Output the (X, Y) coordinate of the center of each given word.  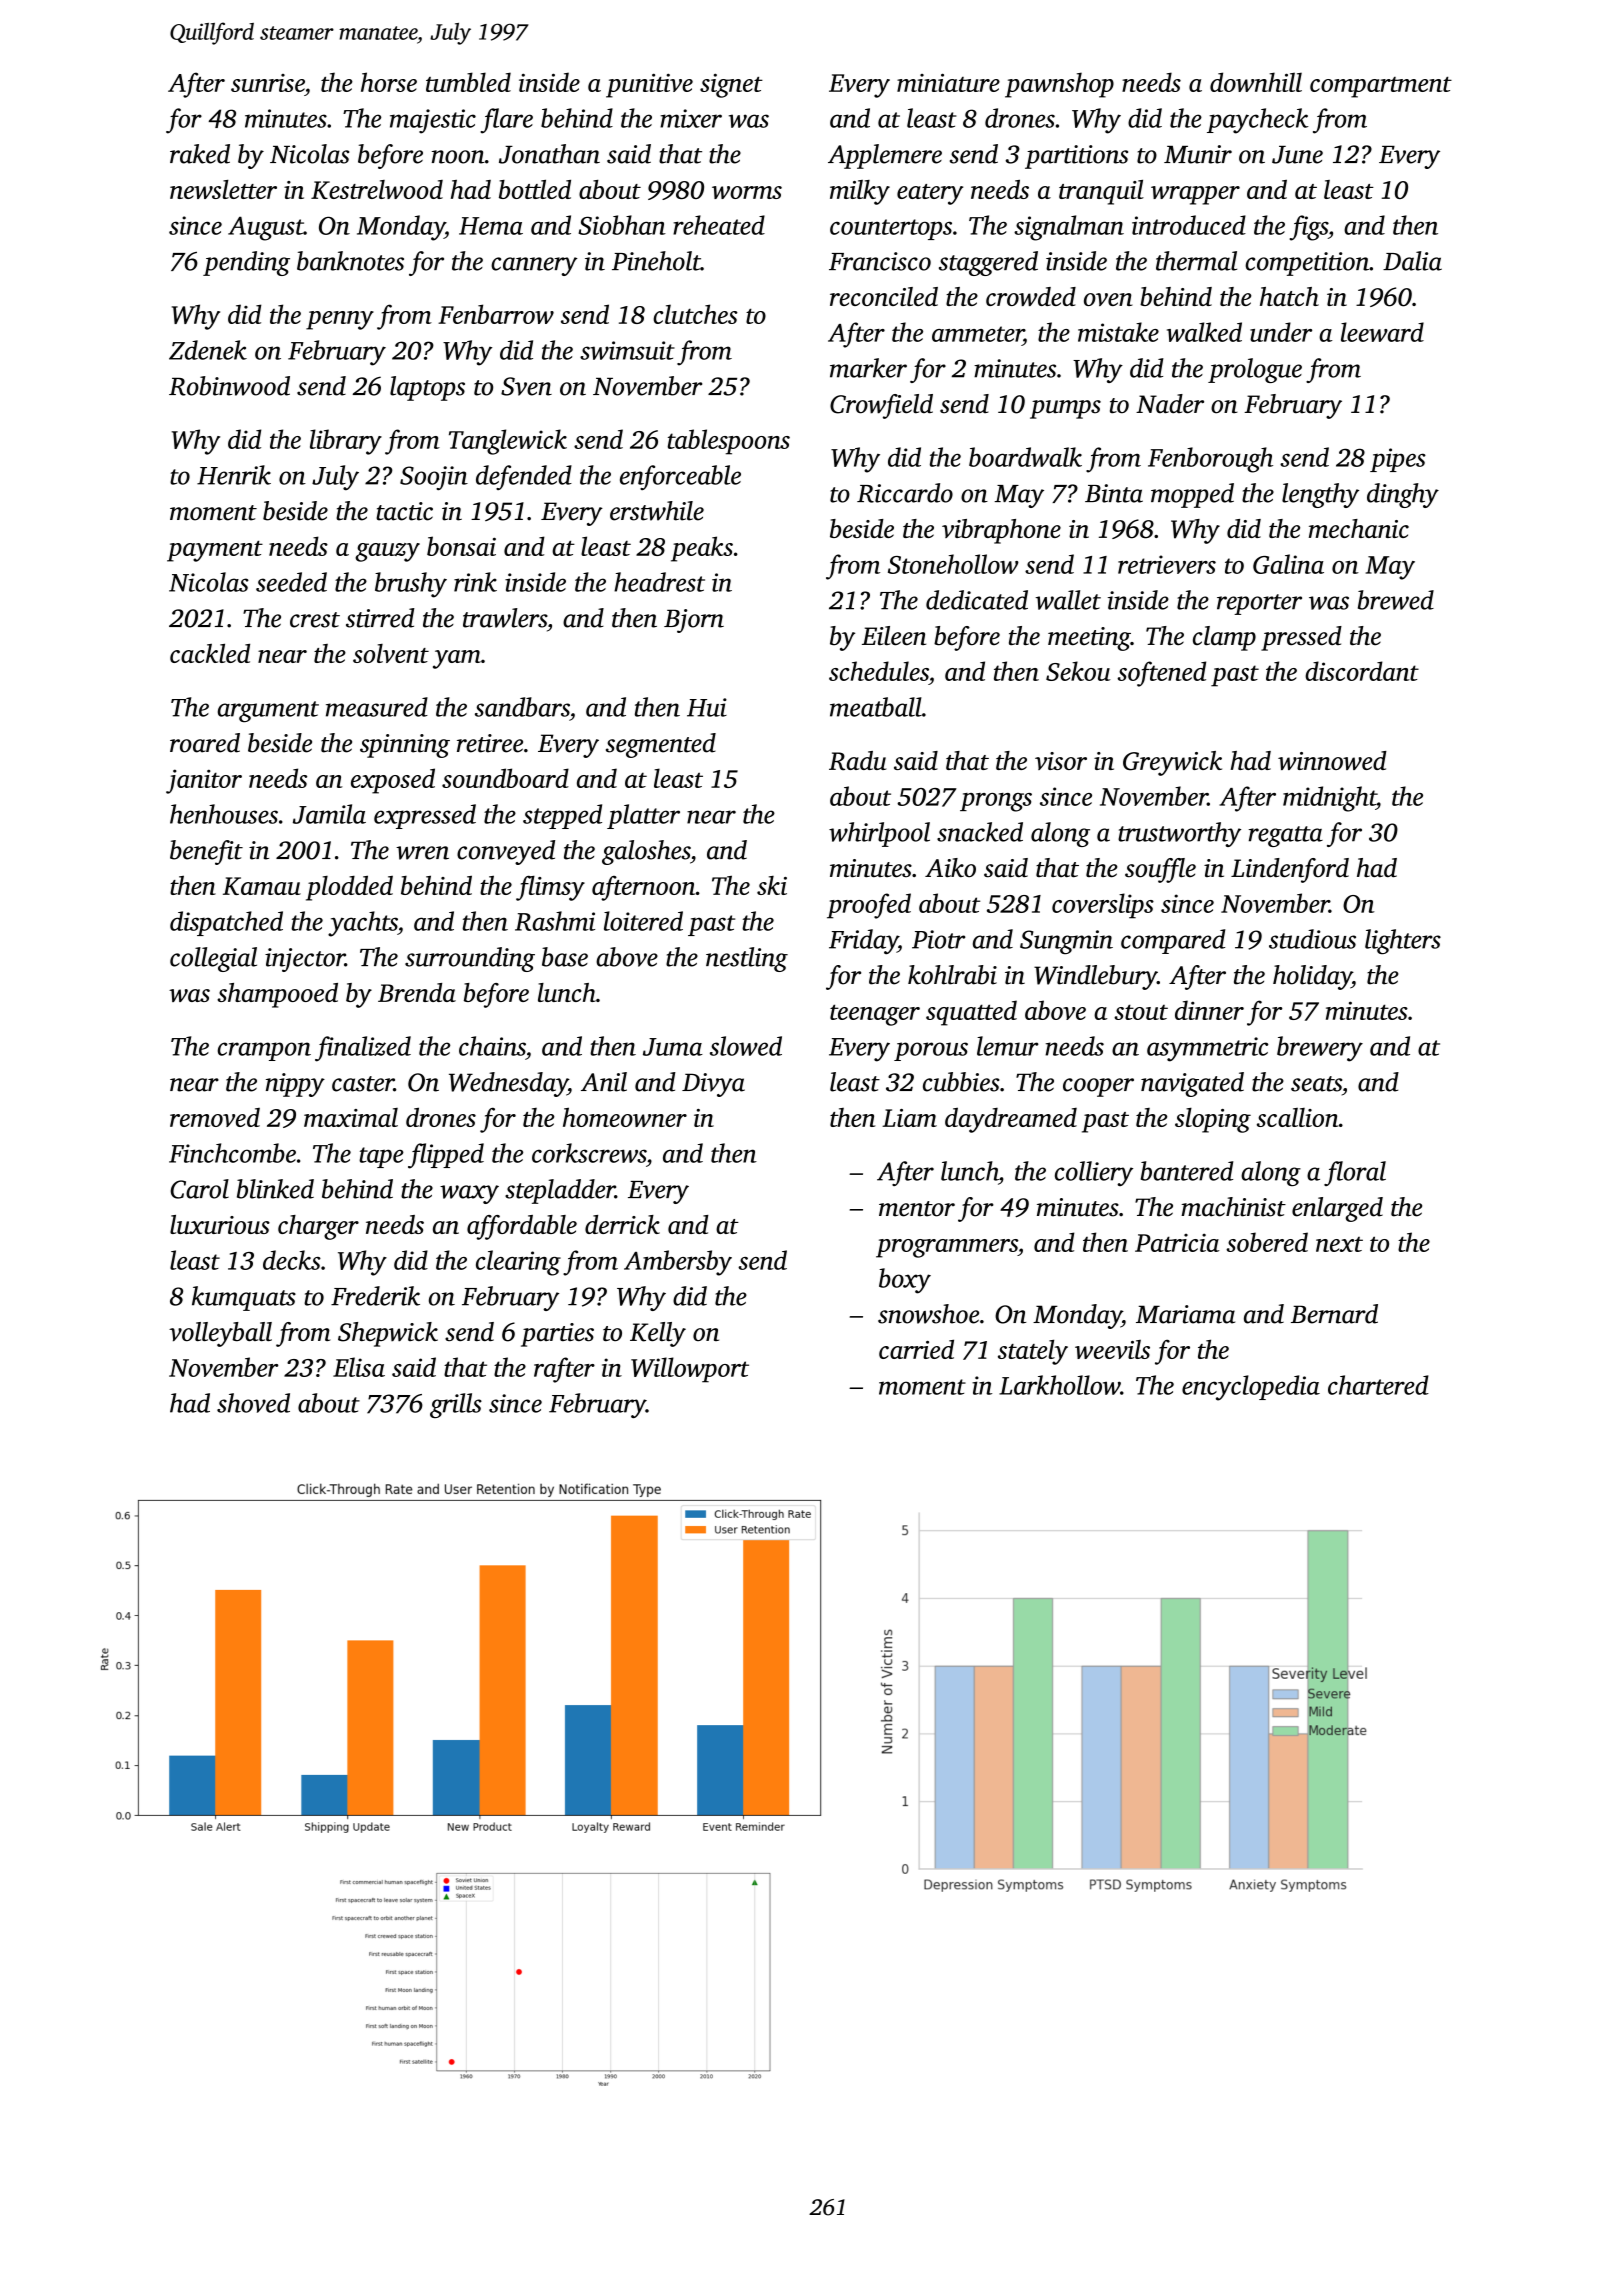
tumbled (468, 82)
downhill (1256, 82)
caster (363, 1084)
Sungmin (1066, 942)
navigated (1192, 1084)
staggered (988, 263)
